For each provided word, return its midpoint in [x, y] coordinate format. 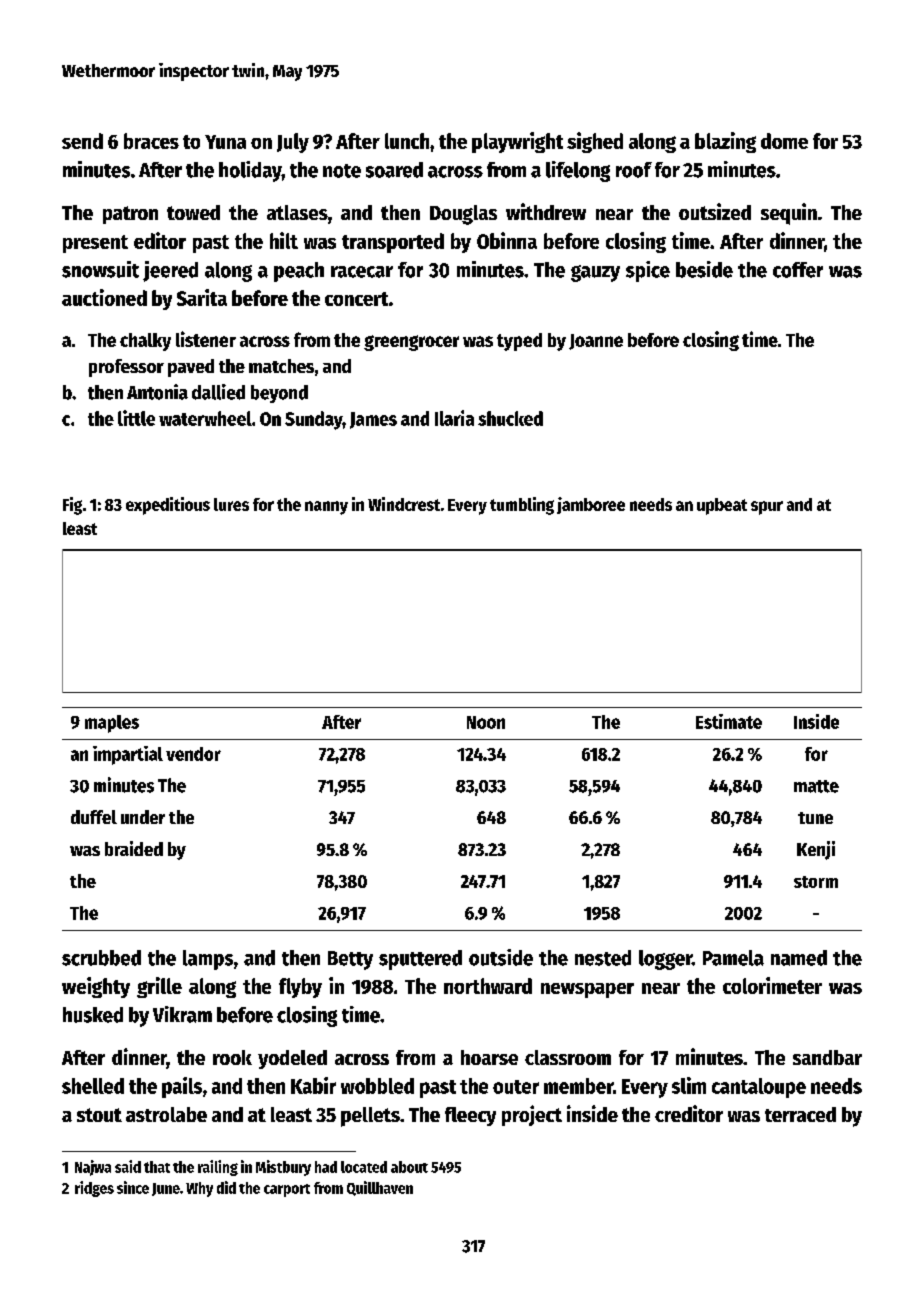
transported [393, 243]
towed [193, 212]
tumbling [522, 506]
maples [112, 724]
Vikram [182, 1014]
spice [648, 271]
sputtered [420, 960]
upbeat [722, 506]
